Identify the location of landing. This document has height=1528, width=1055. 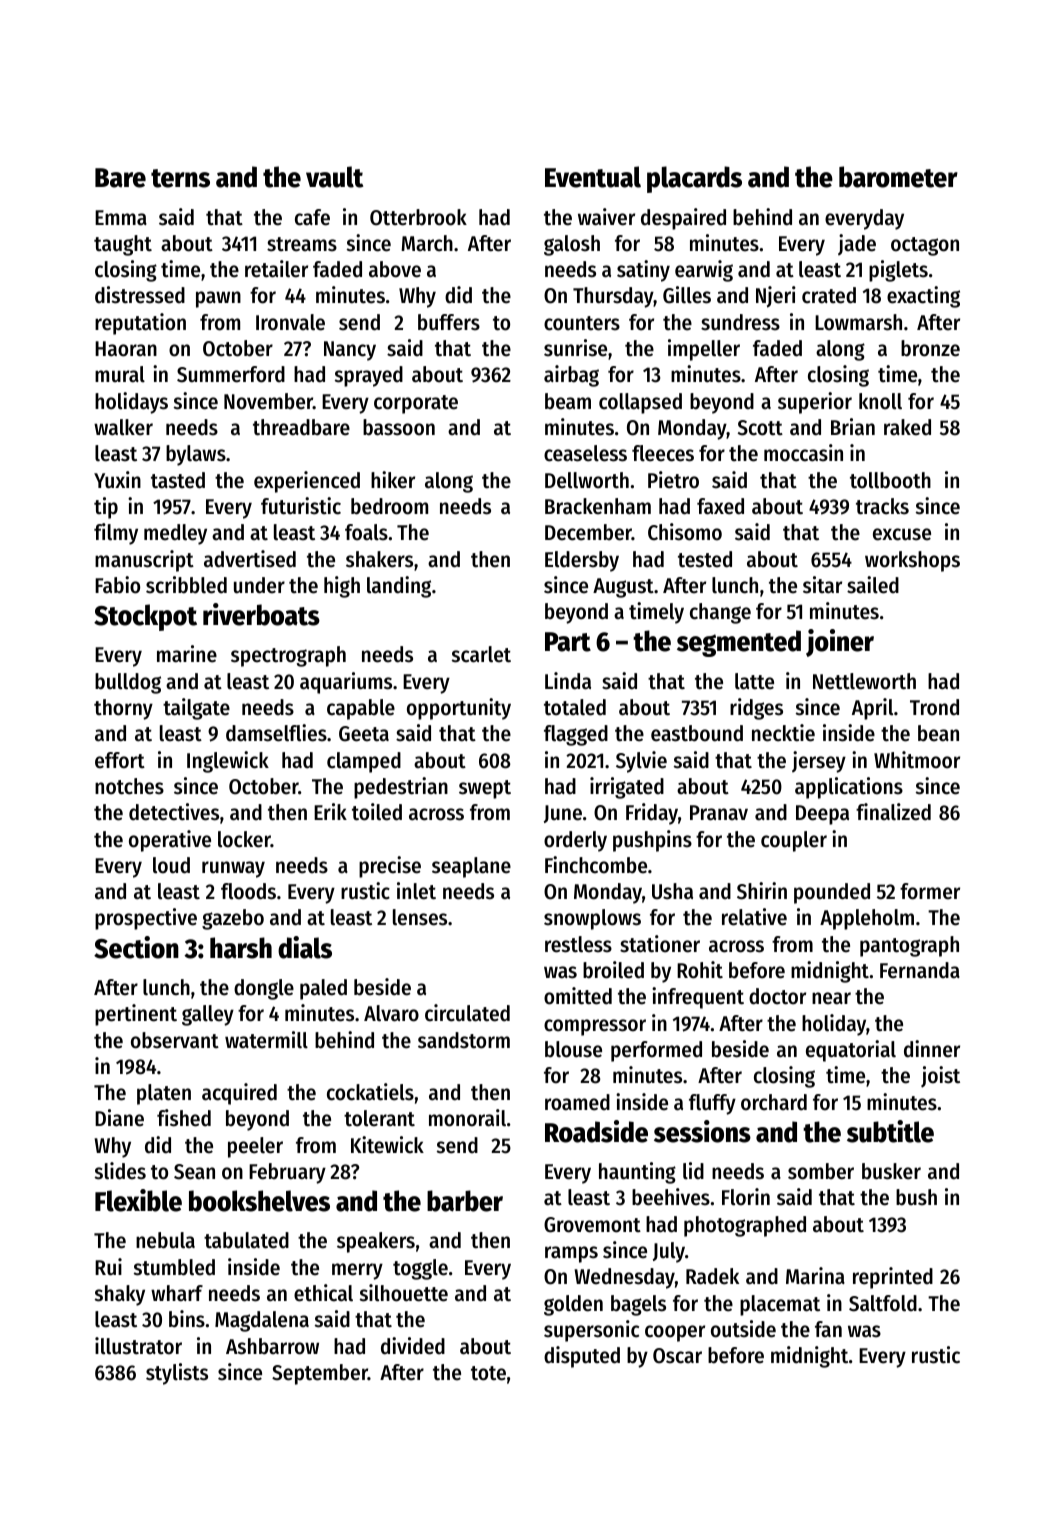
(399, 587).
